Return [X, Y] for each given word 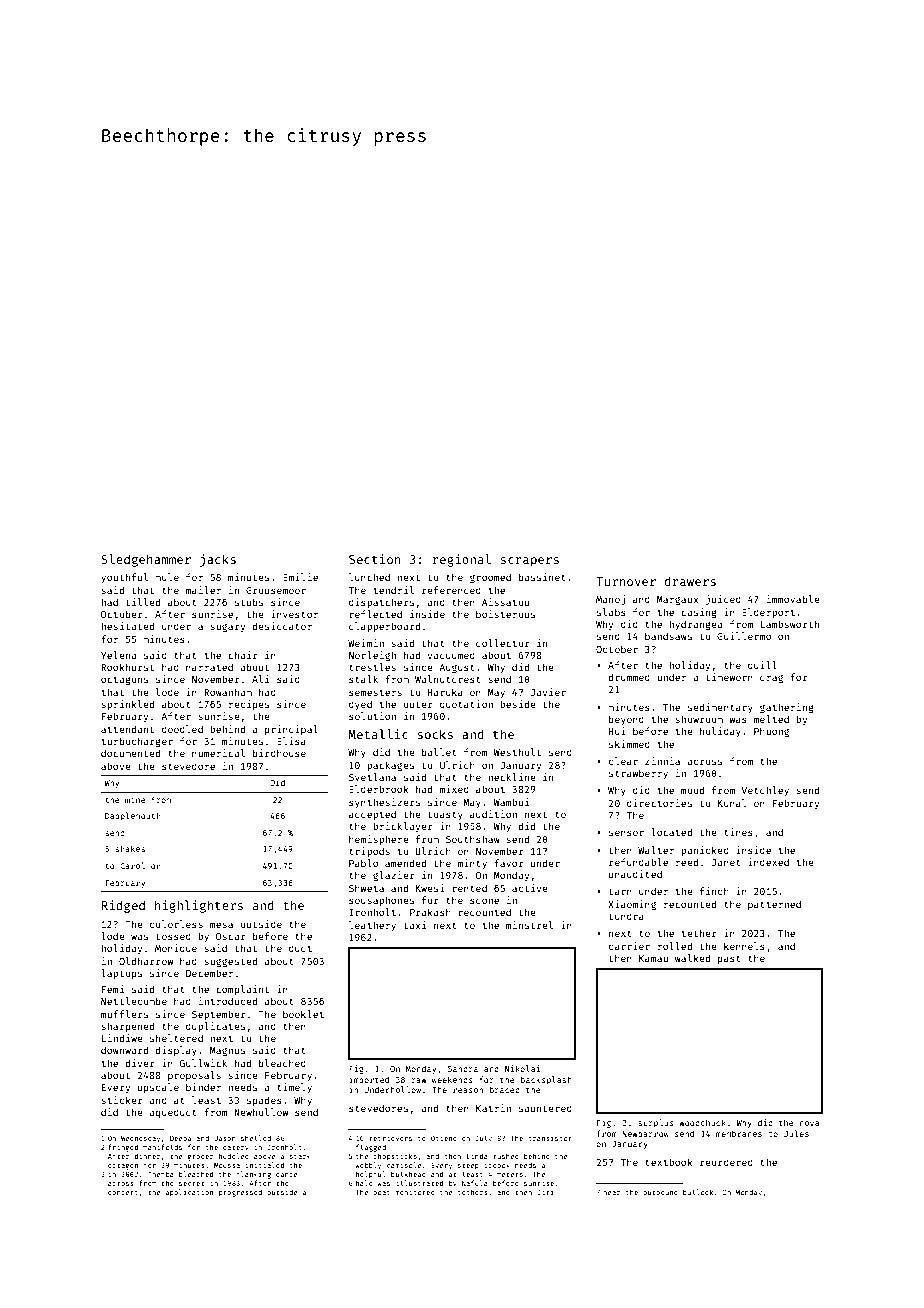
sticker [122, 1100]
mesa [221, 925]
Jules [796, 1133]
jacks [218, 560]
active [530, 888]
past [729, 959]
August [457, 668]
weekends [452, 1079]
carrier [629, 946]
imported [369, 1080]
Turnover [626, 581]
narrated [209, 667]
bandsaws [668, 636]
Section [374, 559]
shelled [256, 1138]
